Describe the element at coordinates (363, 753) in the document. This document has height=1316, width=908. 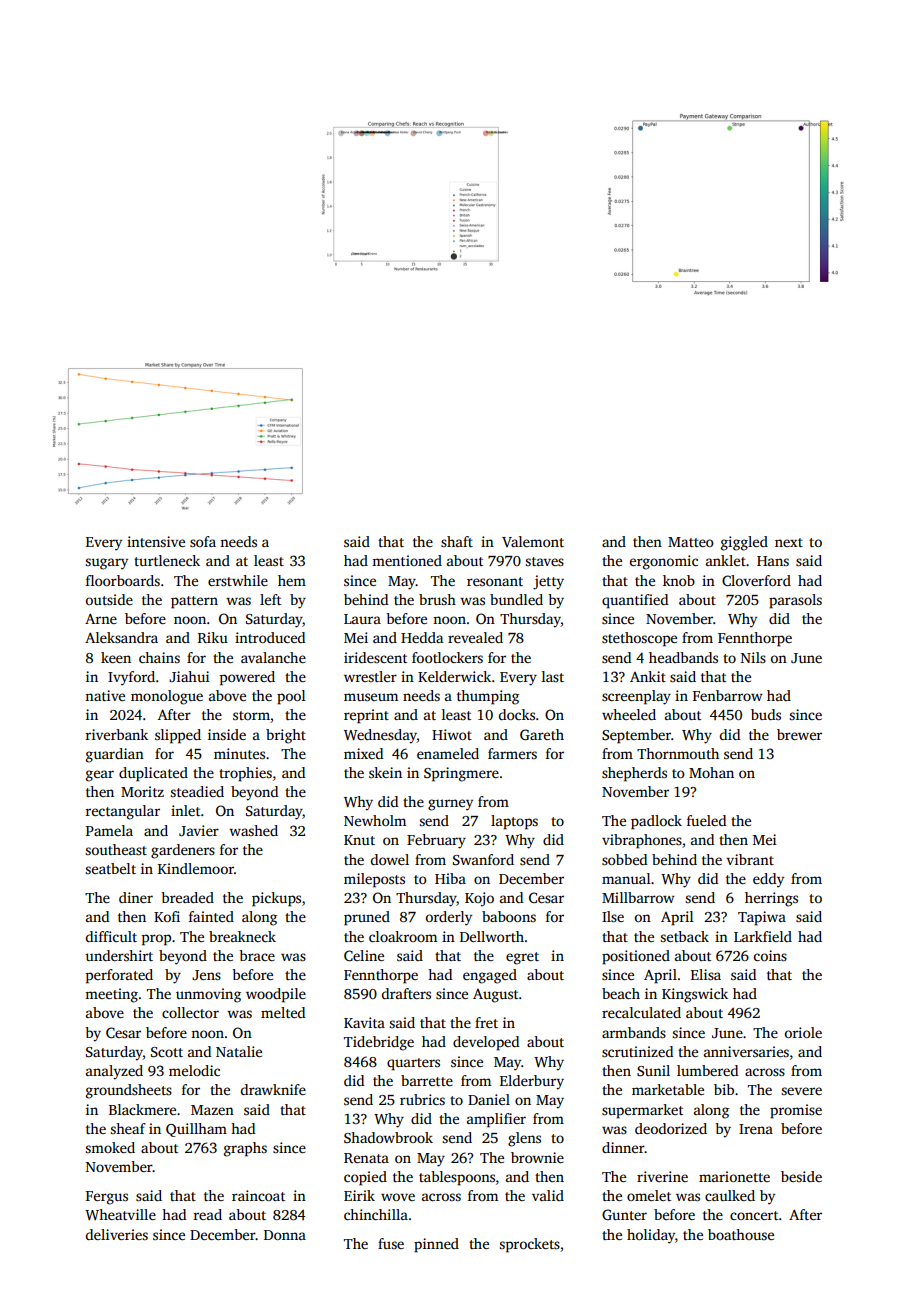
I see `mixed` at that location.
